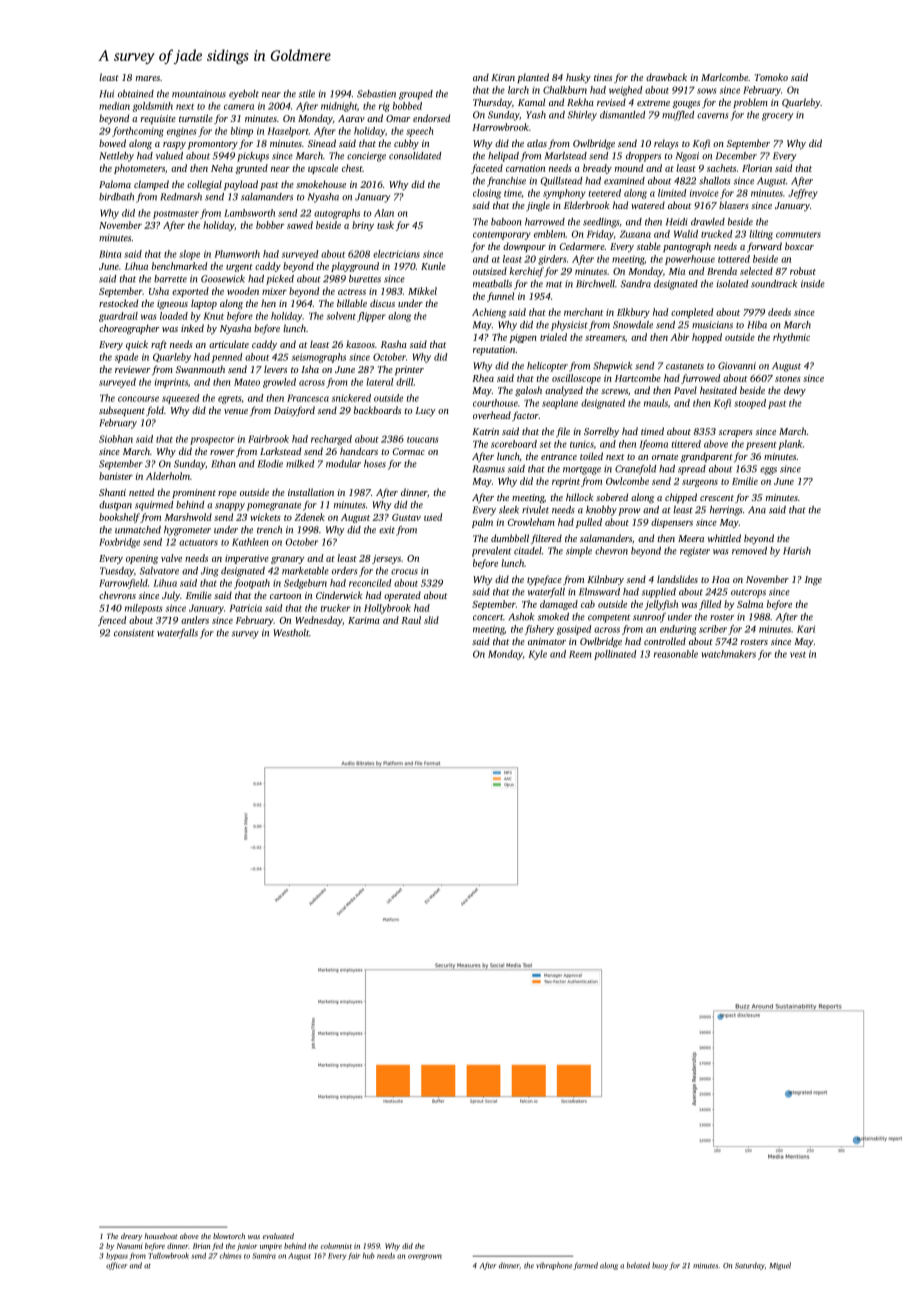 This page has height=1308, width=924. What do you see at coordinates (110, 254) in the page?
I see `Binta` at bounding box center [110, 254].
